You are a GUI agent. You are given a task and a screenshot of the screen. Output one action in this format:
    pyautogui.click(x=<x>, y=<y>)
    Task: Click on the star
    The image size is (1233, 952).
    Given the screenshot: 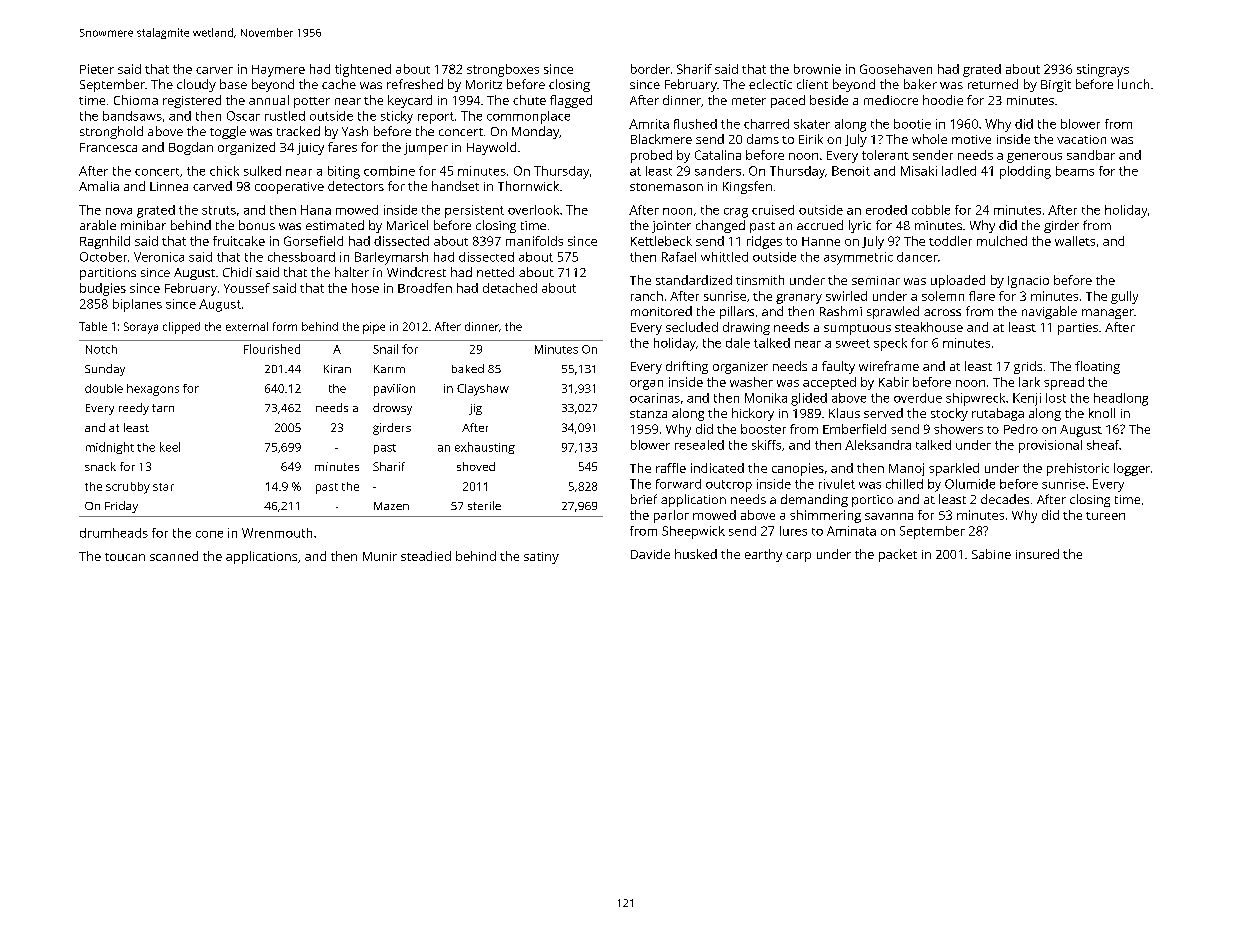 What is the action you would take?
    pyautogui.click(x=163, y=487)
